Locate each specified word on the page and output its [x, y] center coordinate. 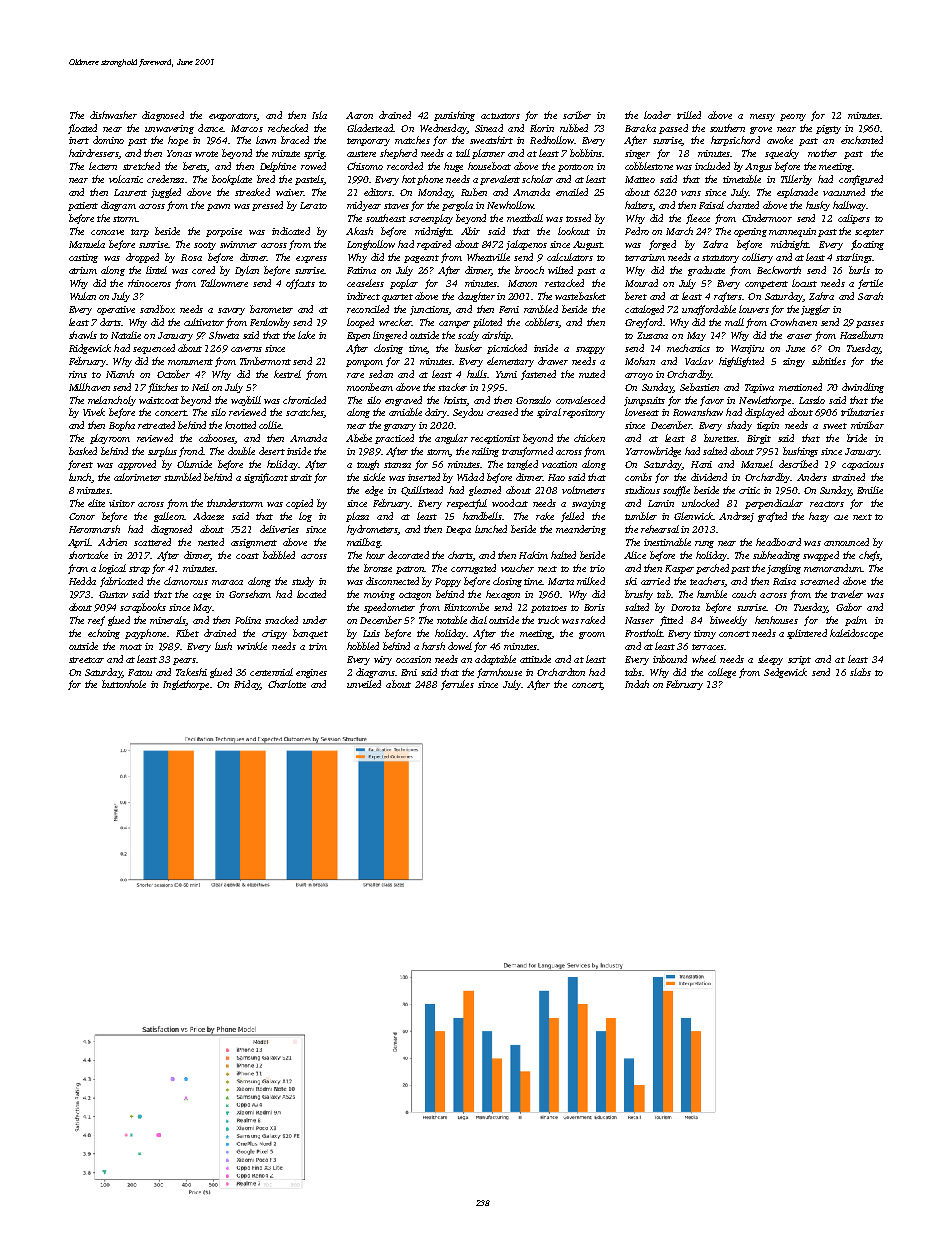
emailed [572, 192]
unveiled [364, 684]
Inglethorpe [186, 685]
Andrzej [736, 517]
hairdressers [93, 153]
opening [750, 232]
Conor [82, 516]
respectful [467, 504]
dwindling [863, 388]
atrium [83, 270]
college [722, 673]
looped [360, 323]
